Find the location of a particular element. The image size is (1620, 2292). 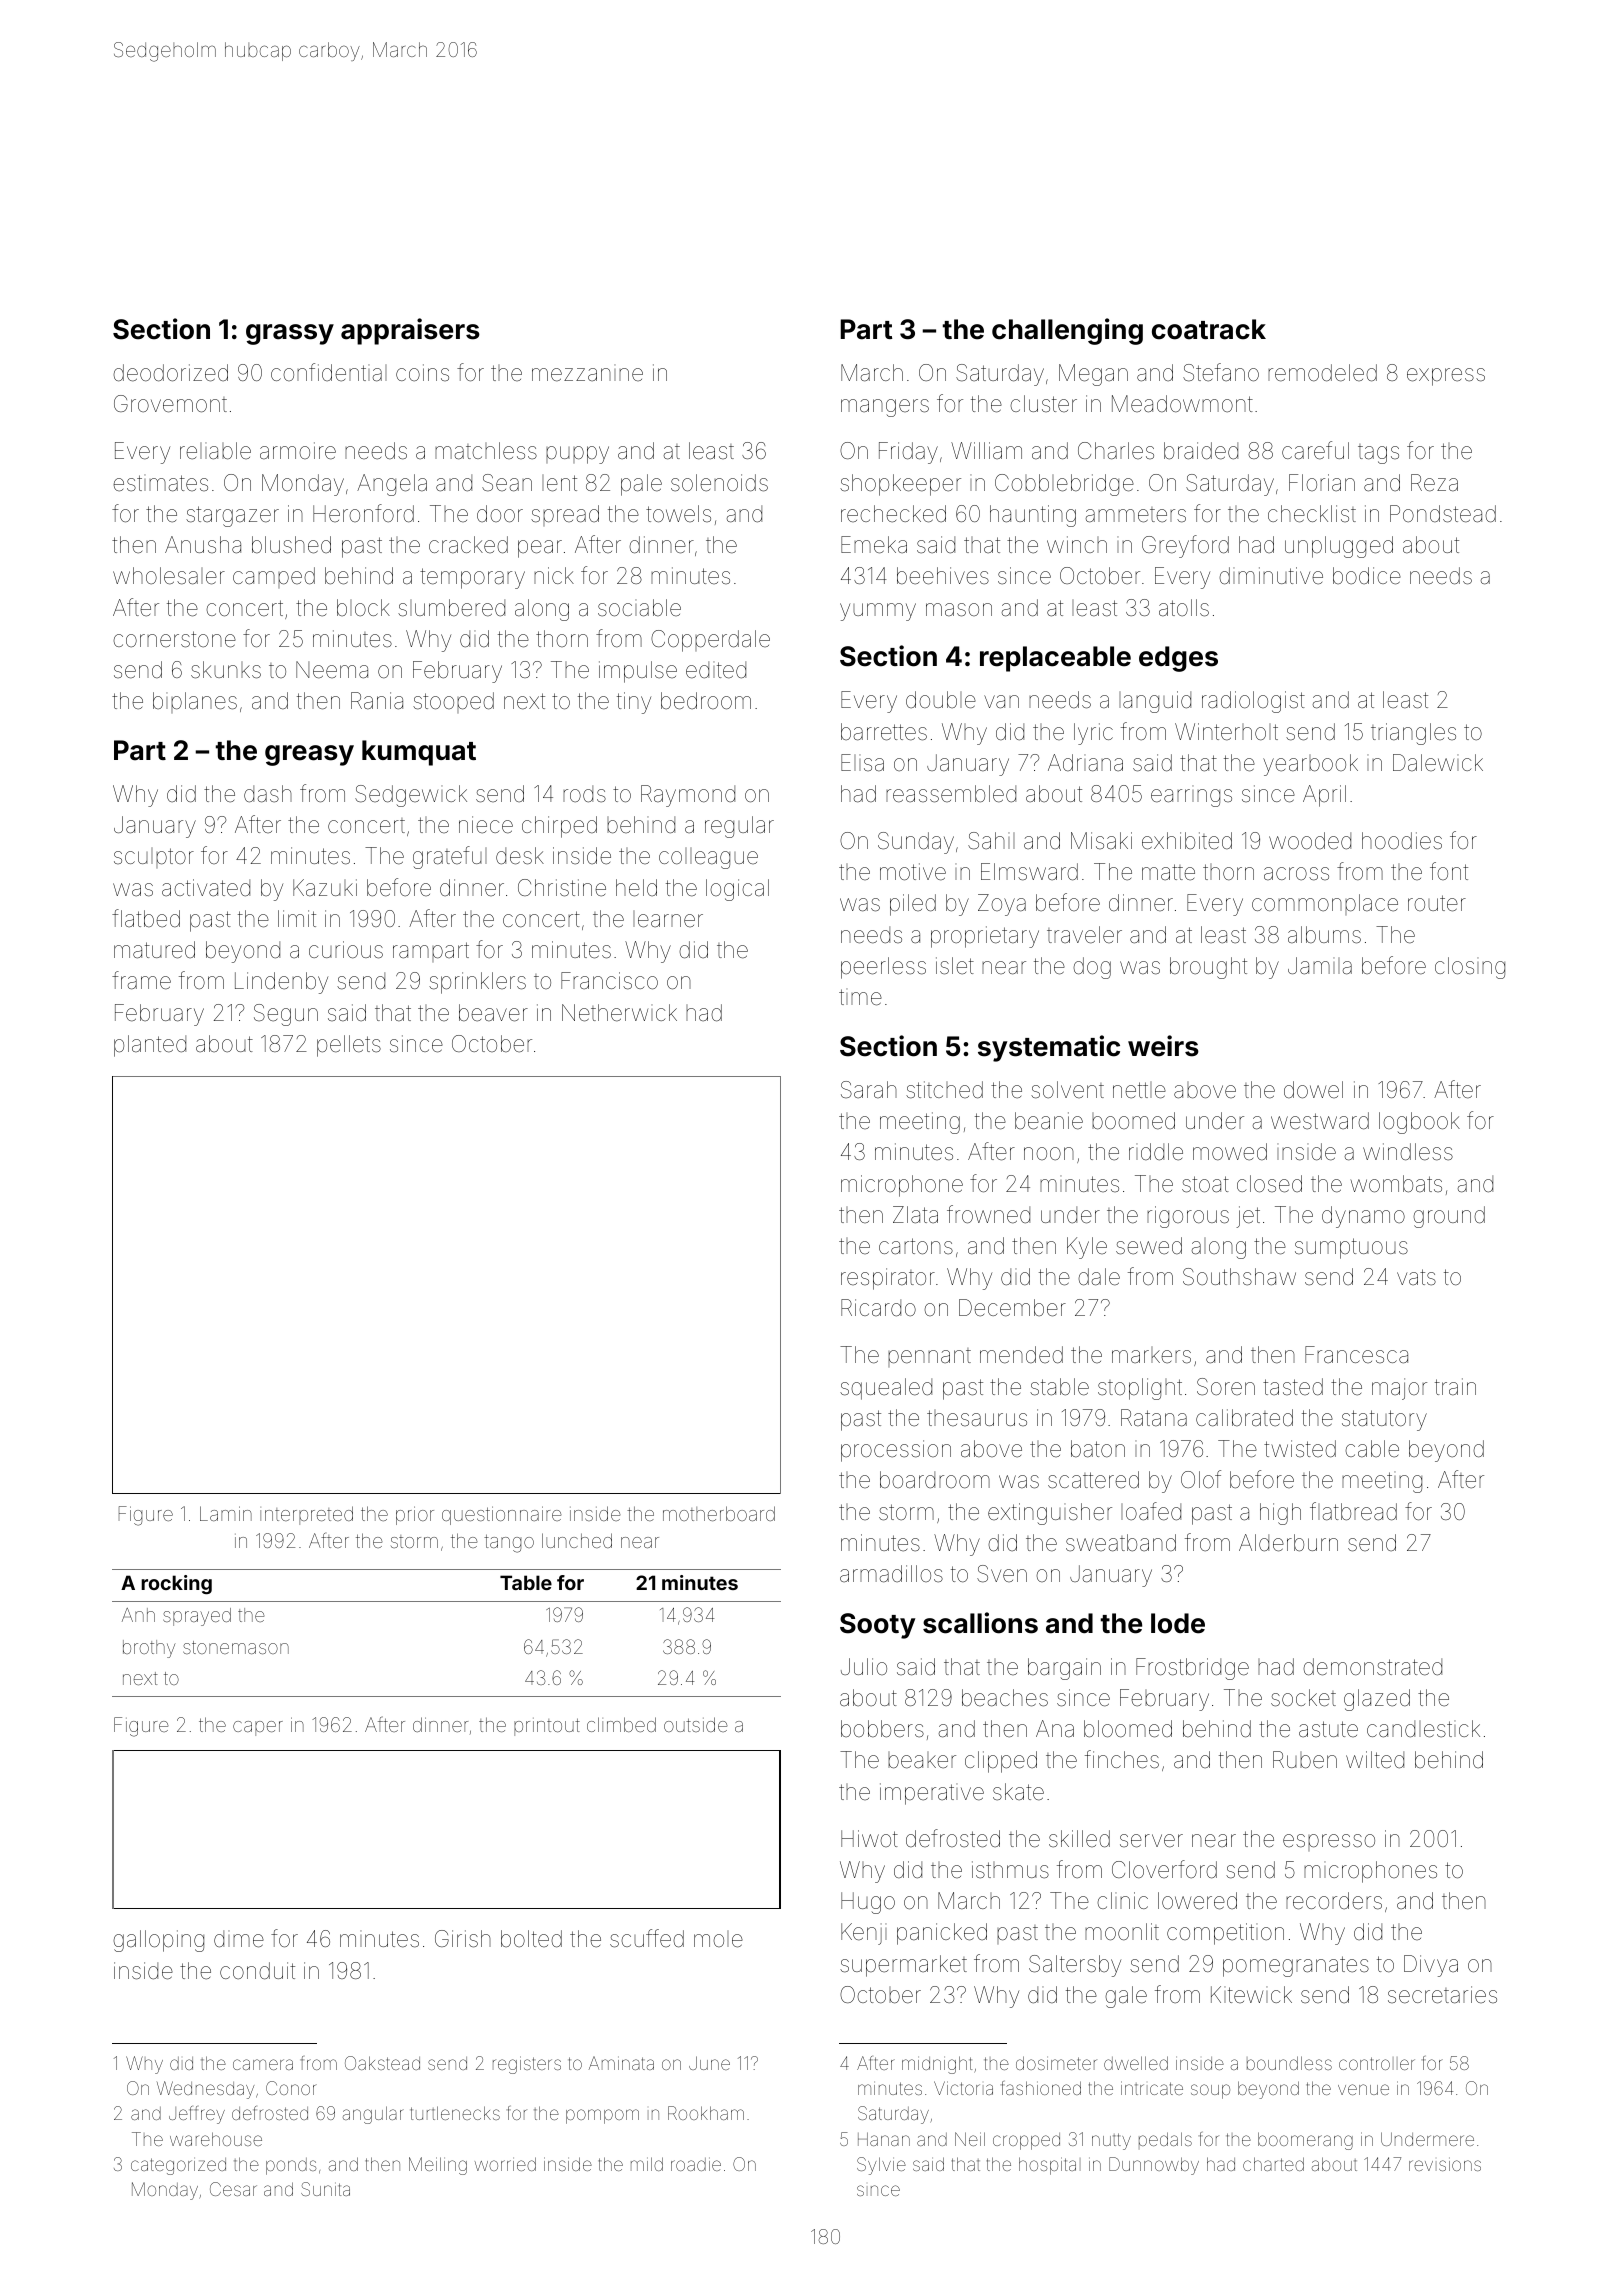

Emeka is located at coordinates (874, 545).
